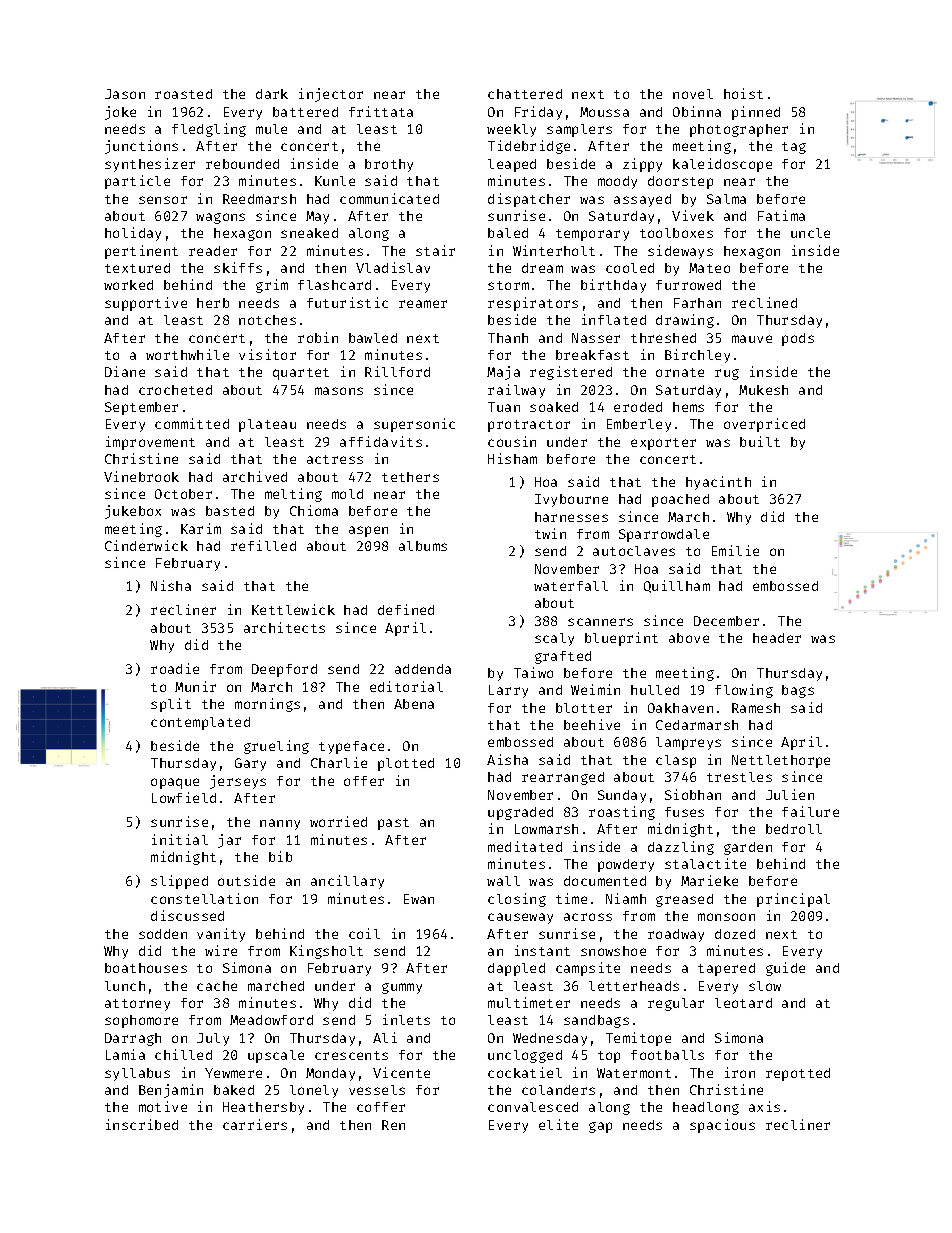 Image resolution: width=952 pixels, height=1233 pixels. What do you see at coordinates (760, 441) in the page?
I see `built` at bounding box center [760, 441].
